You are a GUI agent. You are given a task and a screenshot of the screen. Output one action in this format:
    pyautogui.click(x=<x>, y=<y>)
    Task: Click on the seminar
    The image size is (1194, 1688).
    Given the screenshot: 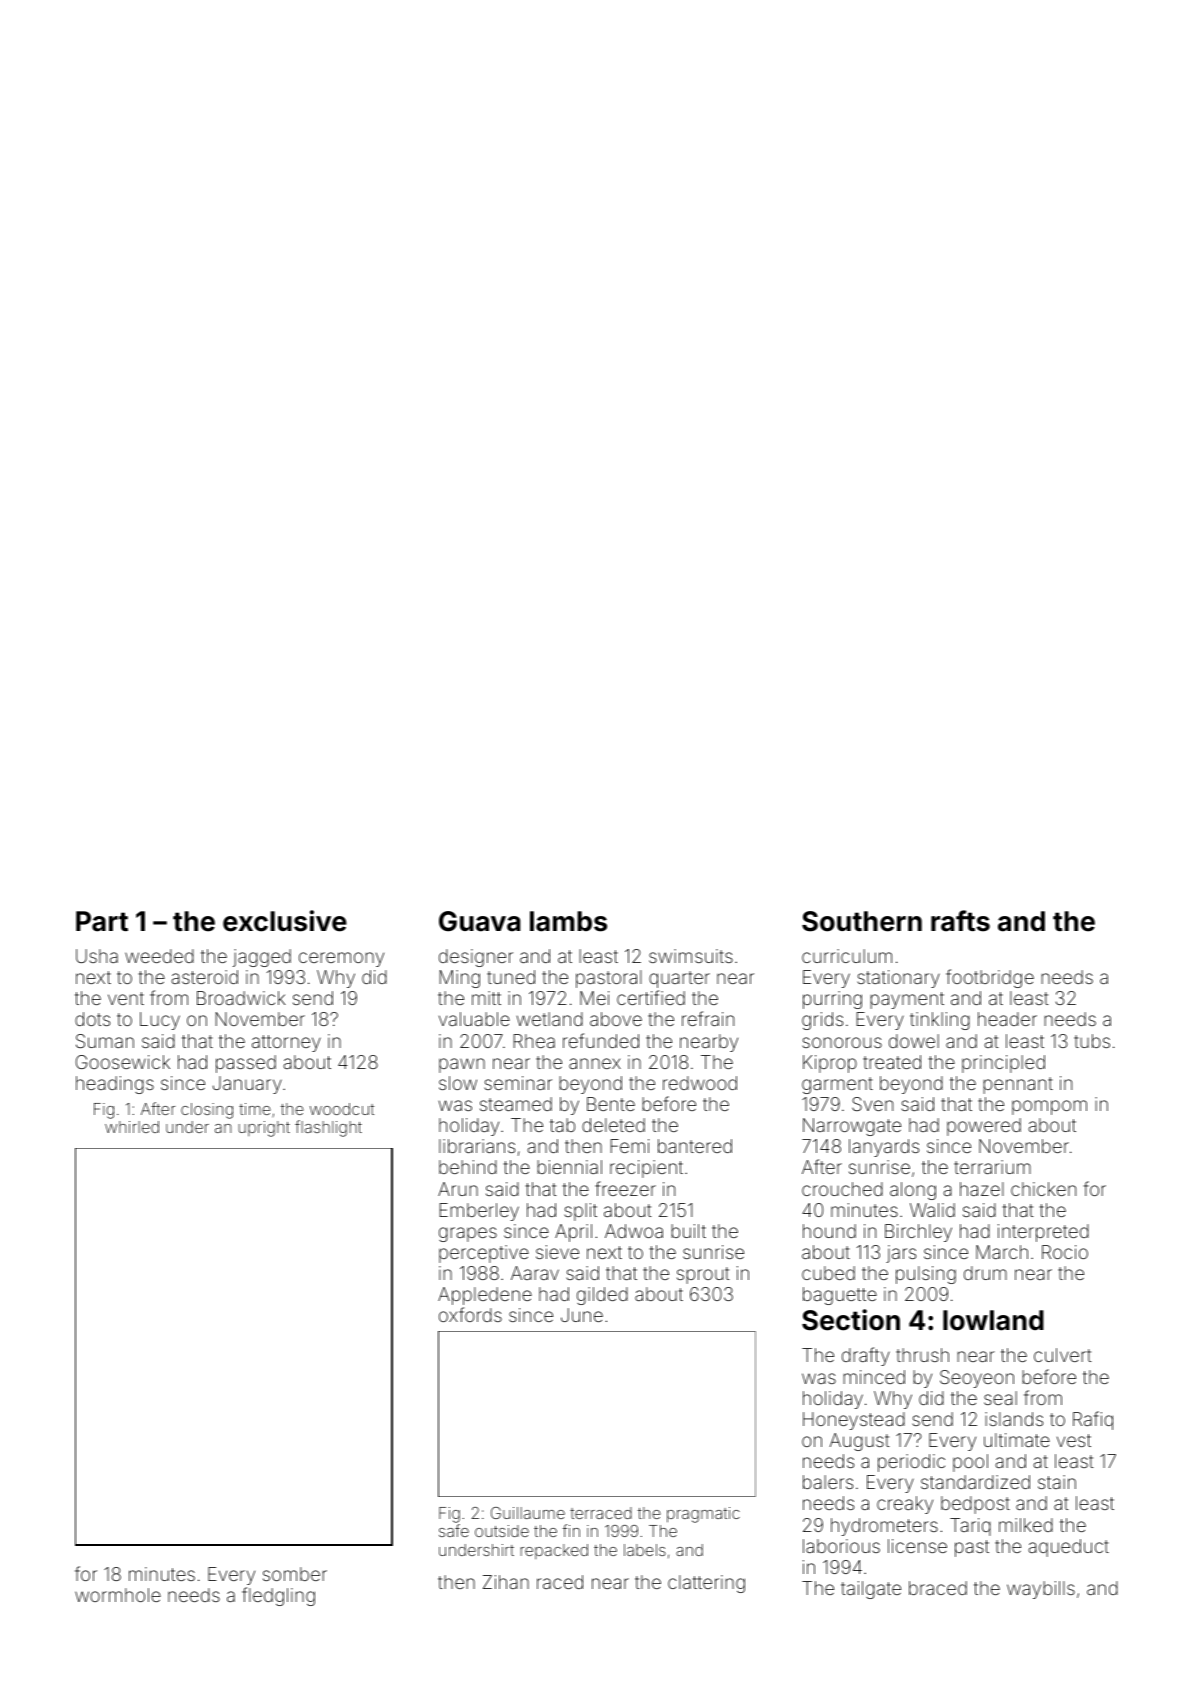 What is the action you would take?
    pyautogui.click(x=518, y=1083)
